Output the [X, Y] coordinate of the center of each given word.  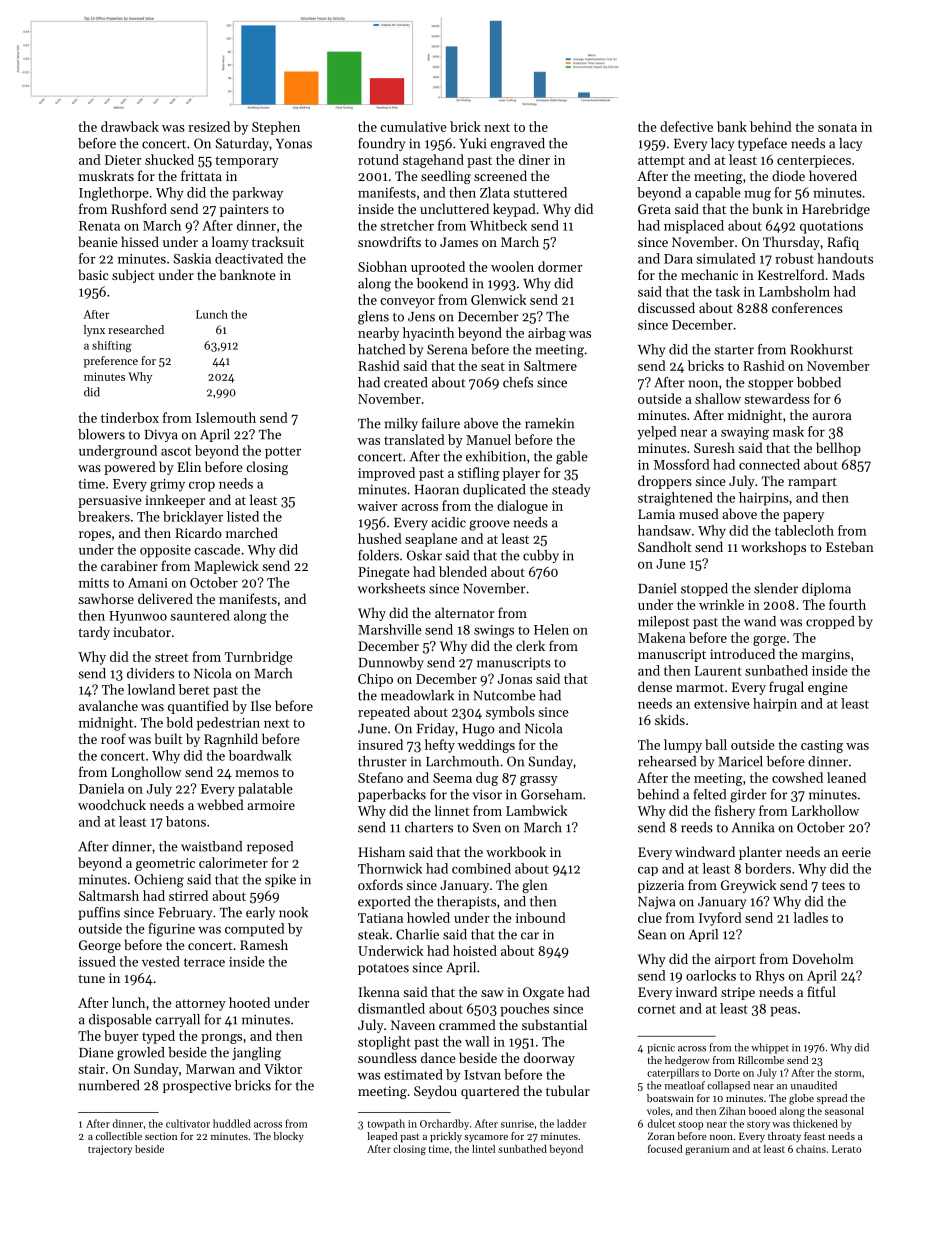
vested [161, 961]
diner [534, 159]
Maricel [740, 761]
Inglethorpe [114, 194]
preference [111, 362]
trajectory [110, 1150]
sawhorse [106, 598]
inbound [541, 917]
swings [494, 631]
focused [665, 1149]
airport [735, 960]
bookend [442, 283]
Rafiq [843, 243]
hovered [833, 175]
